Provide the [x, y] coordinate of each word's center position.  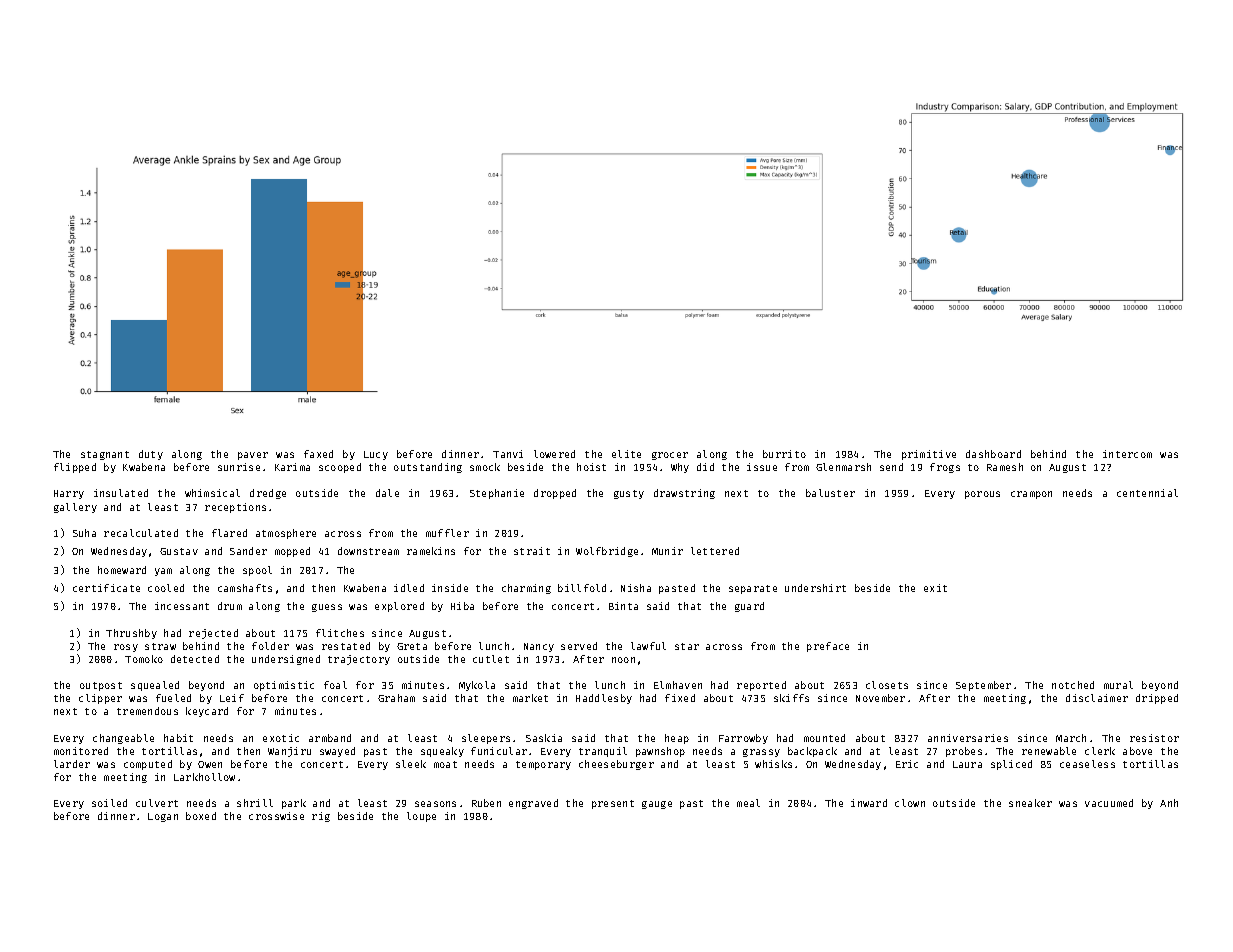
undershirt [815, 588]
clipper [100, 699]
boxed [201, 816]
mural [1118, 685]
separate [753, 589]
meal [748, 803]
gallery [75, 508]
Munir [667, 551]
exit [935, 588]
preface [828, 647]
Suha [84, 533]
